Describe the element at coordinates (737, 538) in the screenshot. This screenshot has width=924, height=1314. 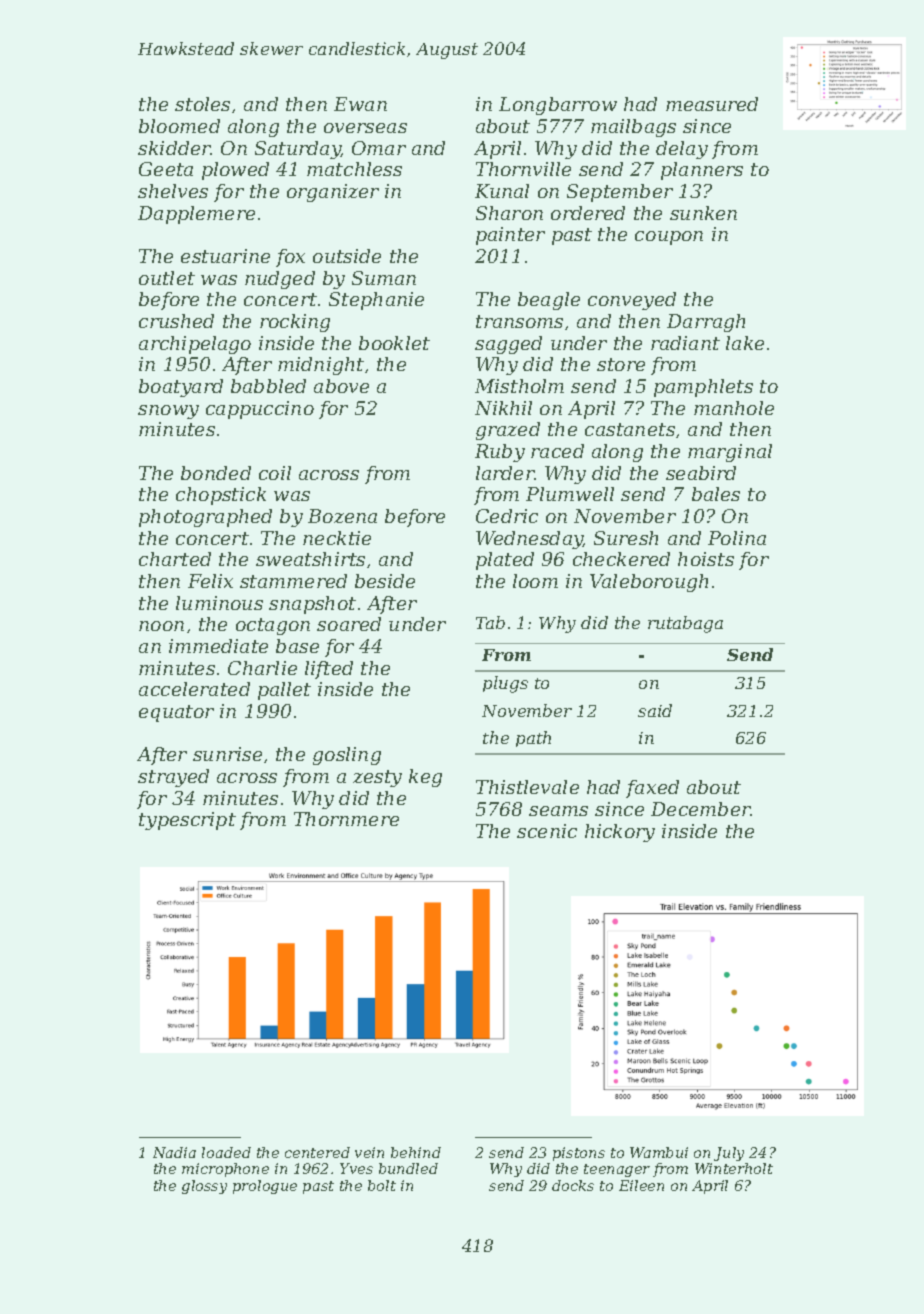
I see `Polina` at that location.
